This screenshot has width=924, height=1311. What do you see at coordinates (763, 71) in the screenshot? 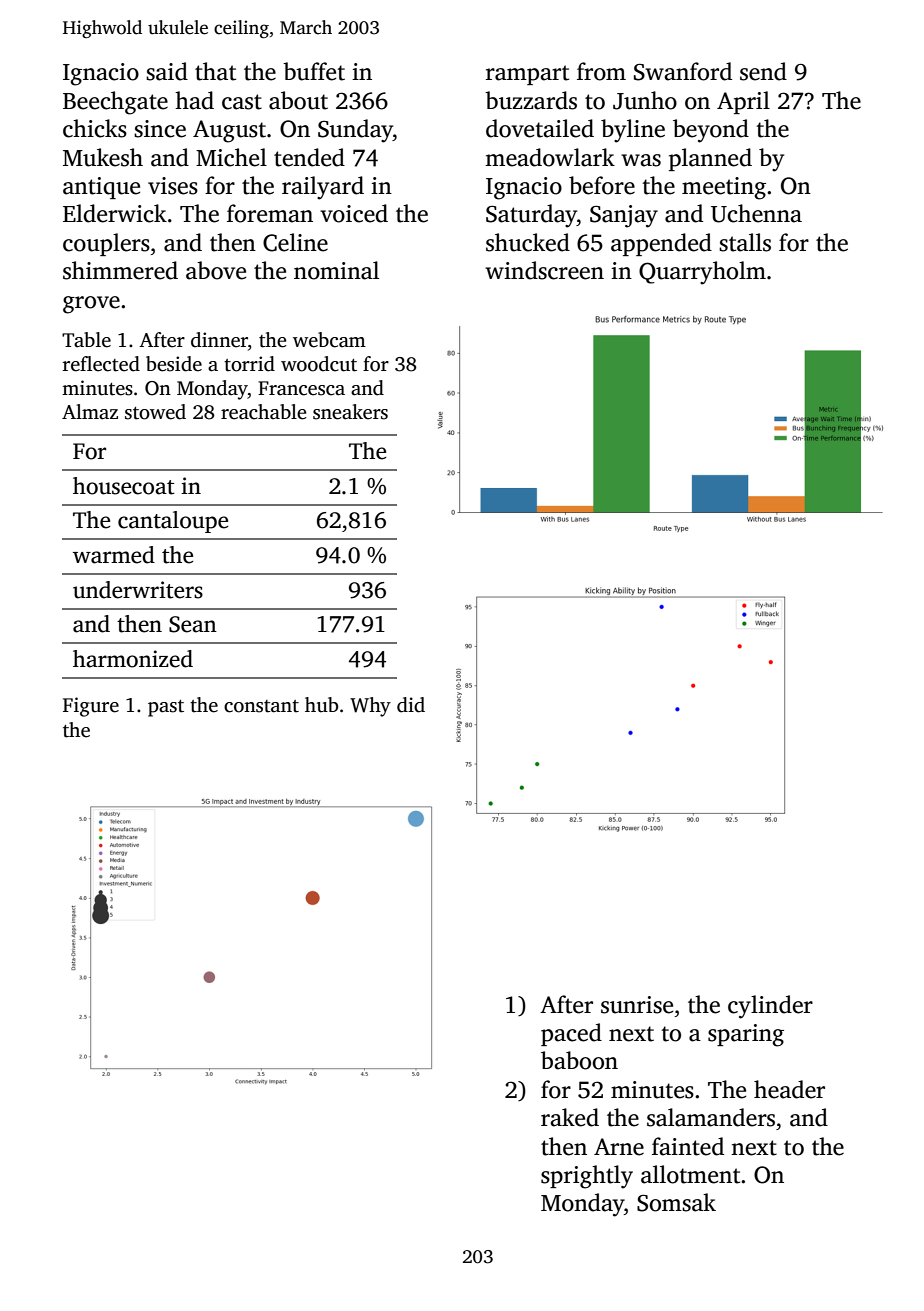
I see `send` at bounding box center [763, 71].
